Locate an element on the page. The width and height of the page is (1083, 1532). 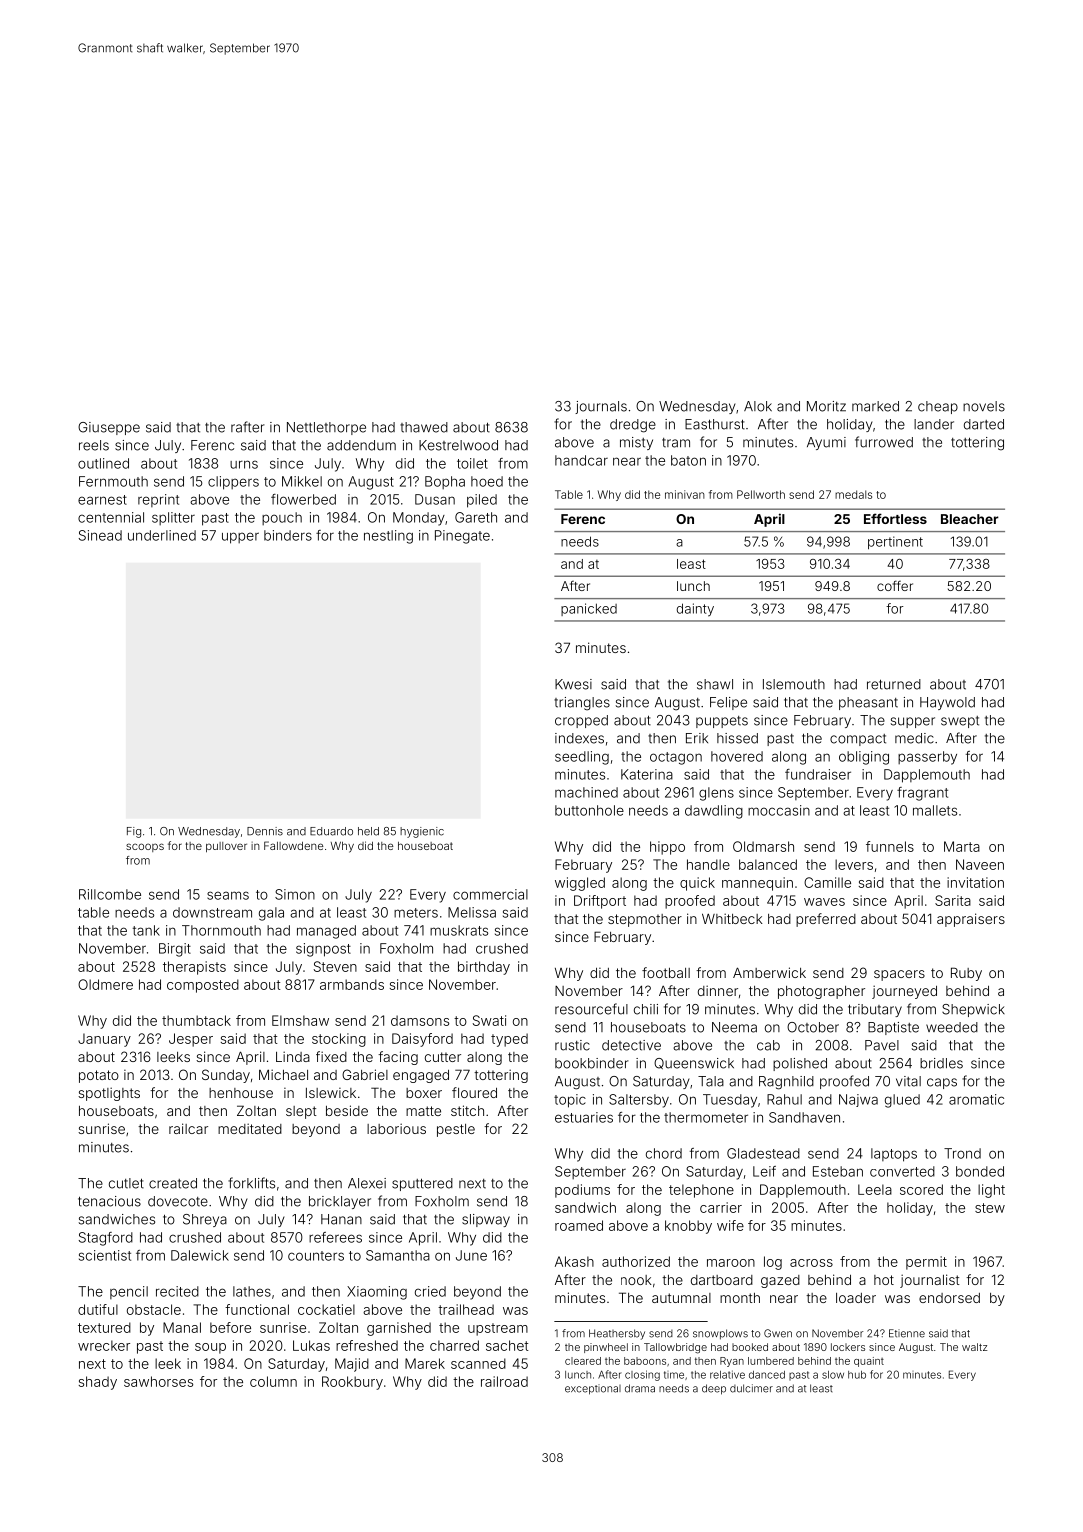
football is located at coordinates (666, 972).
